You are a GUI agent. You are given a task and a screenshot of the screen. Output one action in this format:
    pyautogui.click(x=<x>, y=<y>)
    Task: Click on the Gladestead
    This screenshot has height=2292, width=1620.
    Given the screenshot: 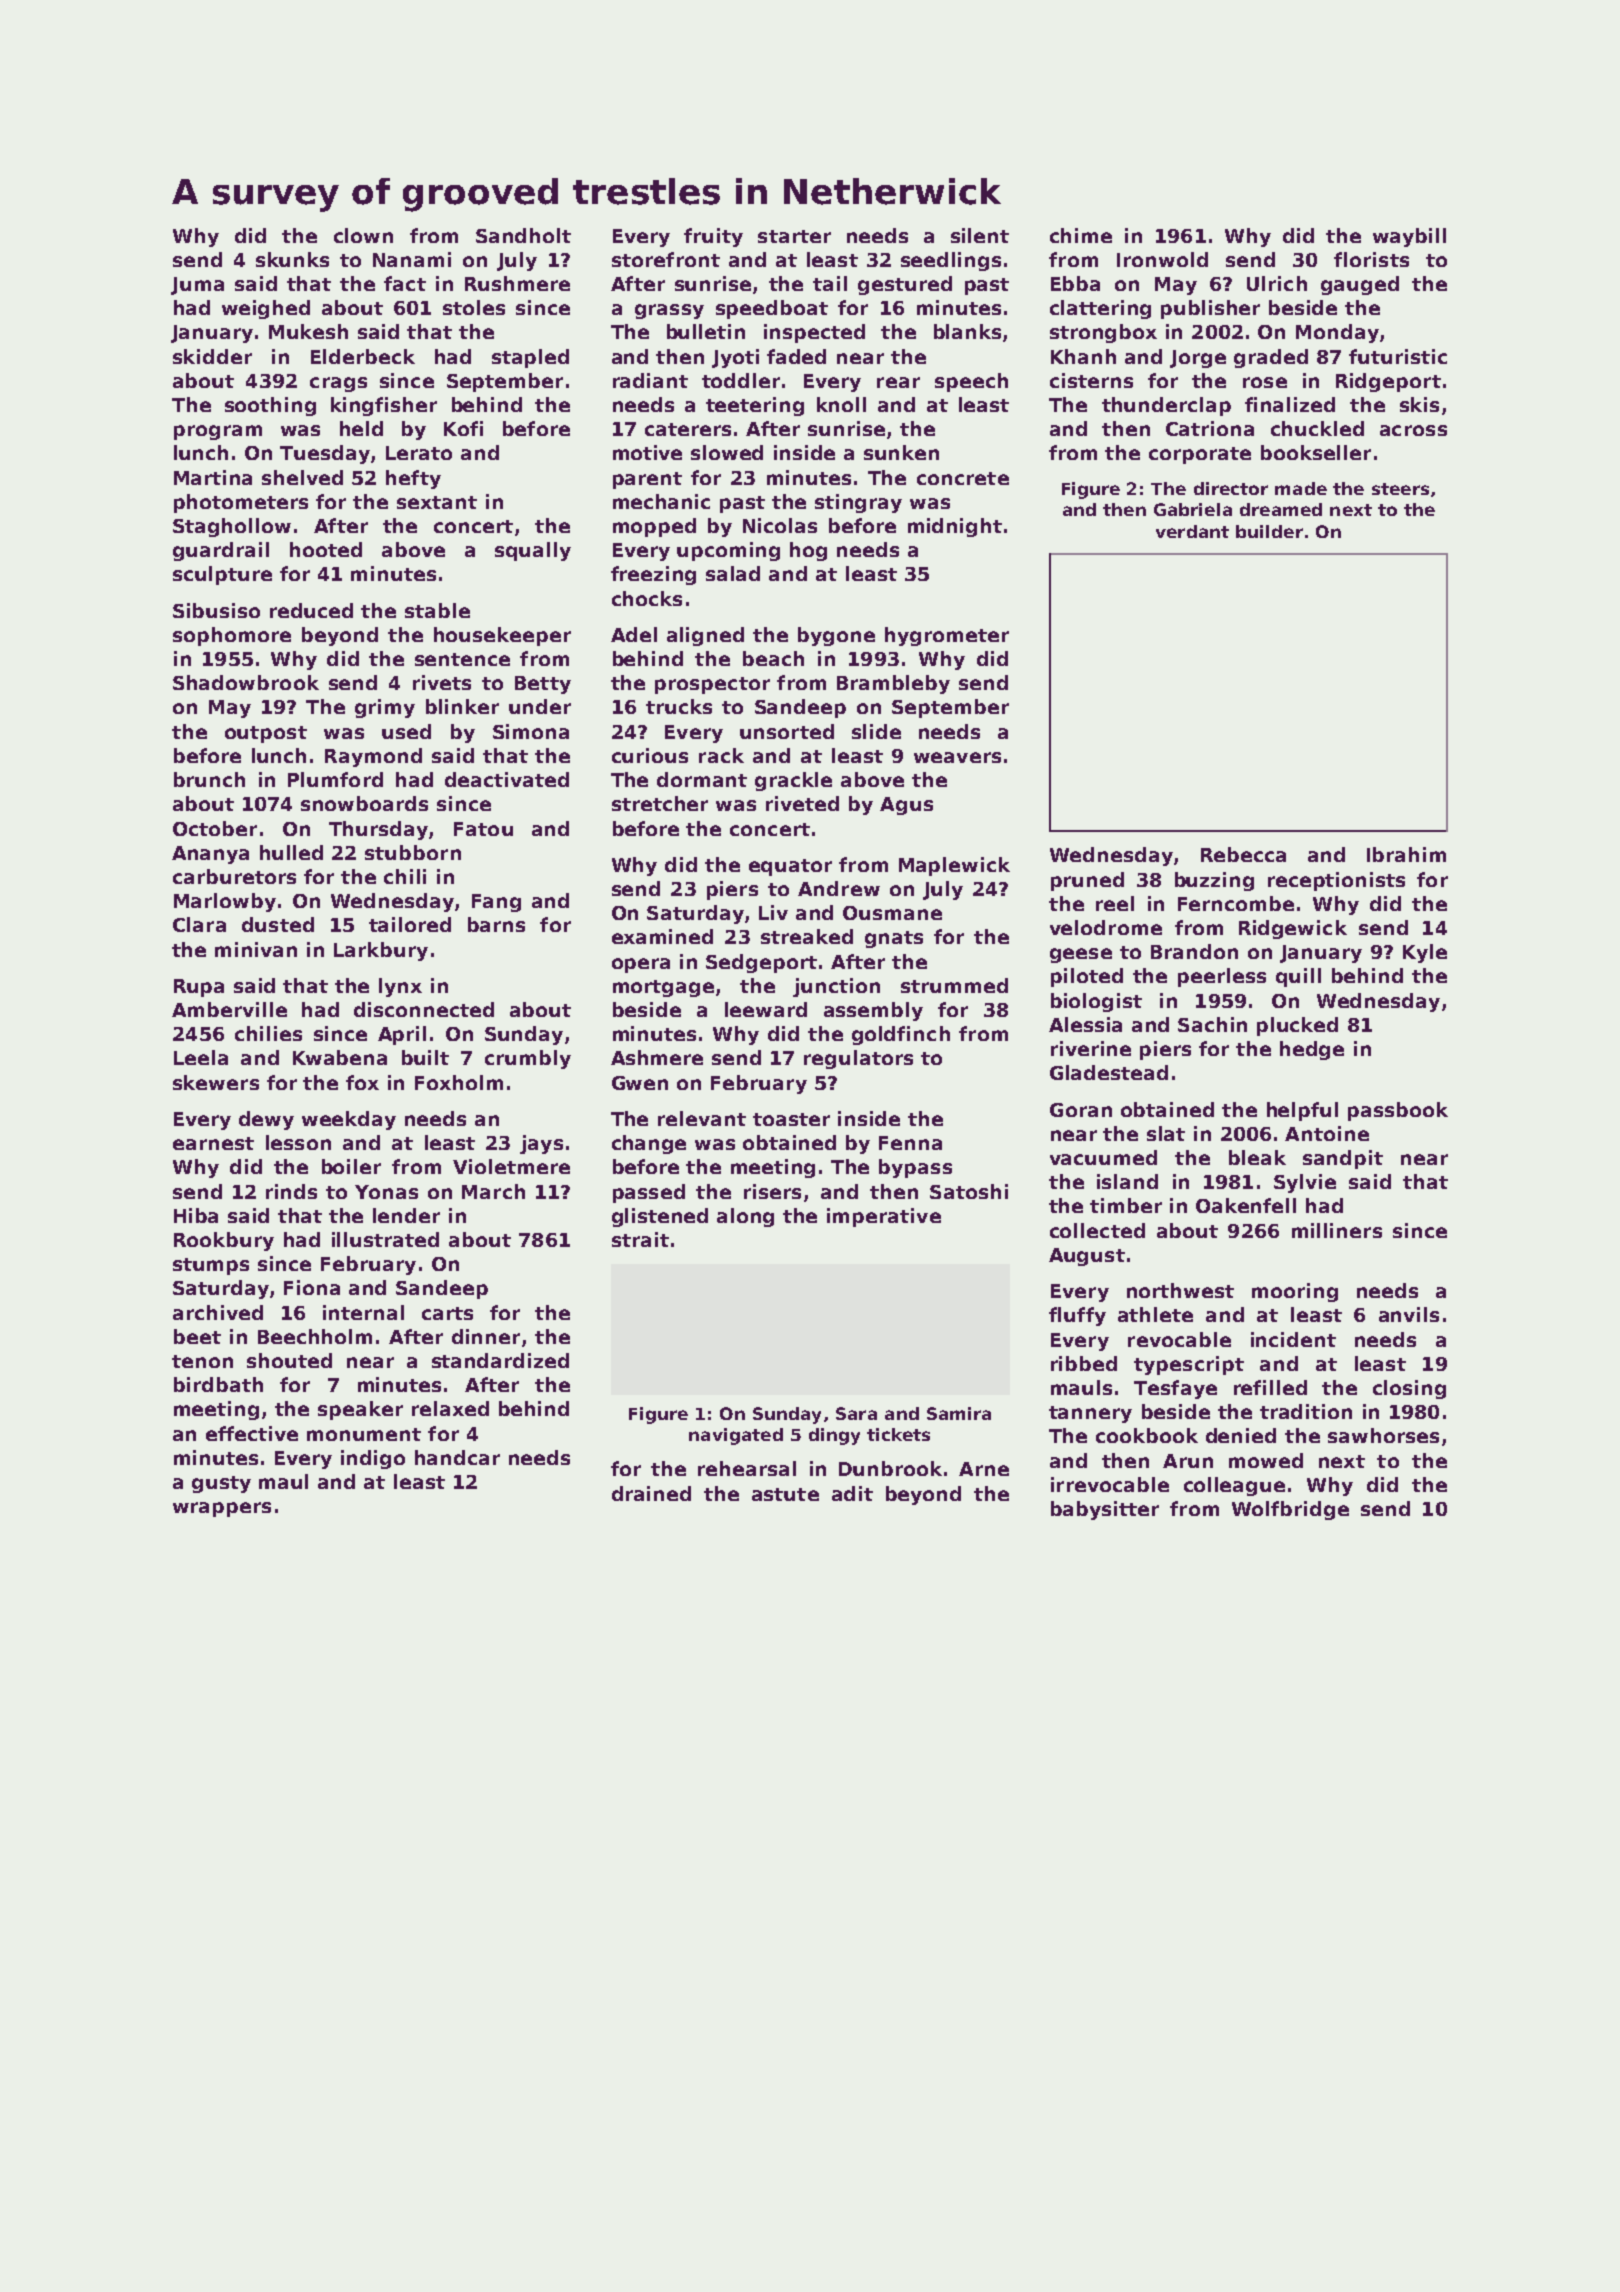 What is the action you would take?
    pyautogui.click(x=1109, y=1072)
